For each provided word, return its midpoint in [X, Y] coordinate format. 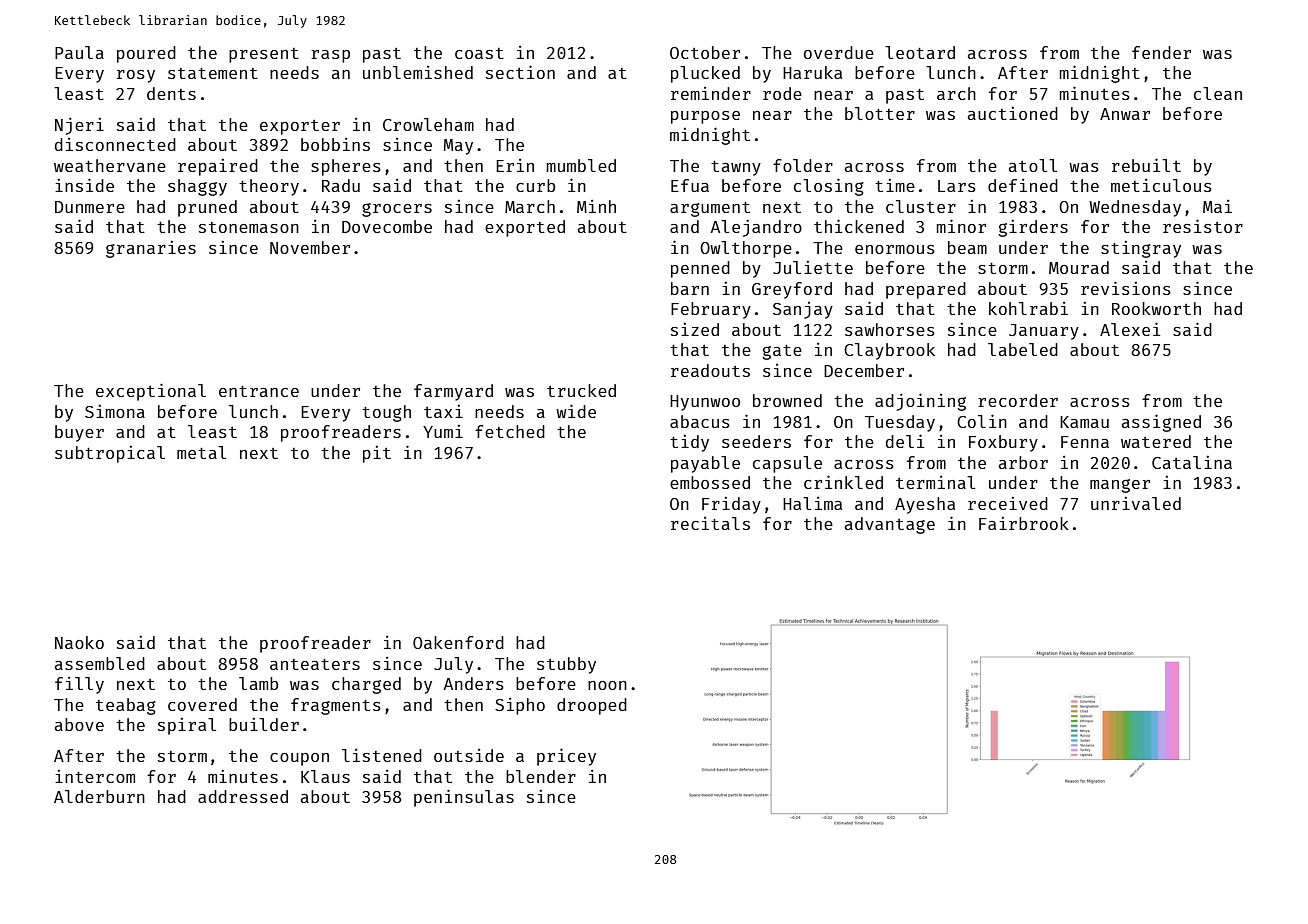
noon [607, 685]
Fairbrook [1024, 523]
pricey [566, 757]
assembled [100, 663]
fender [1161, 52]
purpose [705, 117]
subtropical [110, 454]
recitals [710, 523]
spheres [346, 167]
